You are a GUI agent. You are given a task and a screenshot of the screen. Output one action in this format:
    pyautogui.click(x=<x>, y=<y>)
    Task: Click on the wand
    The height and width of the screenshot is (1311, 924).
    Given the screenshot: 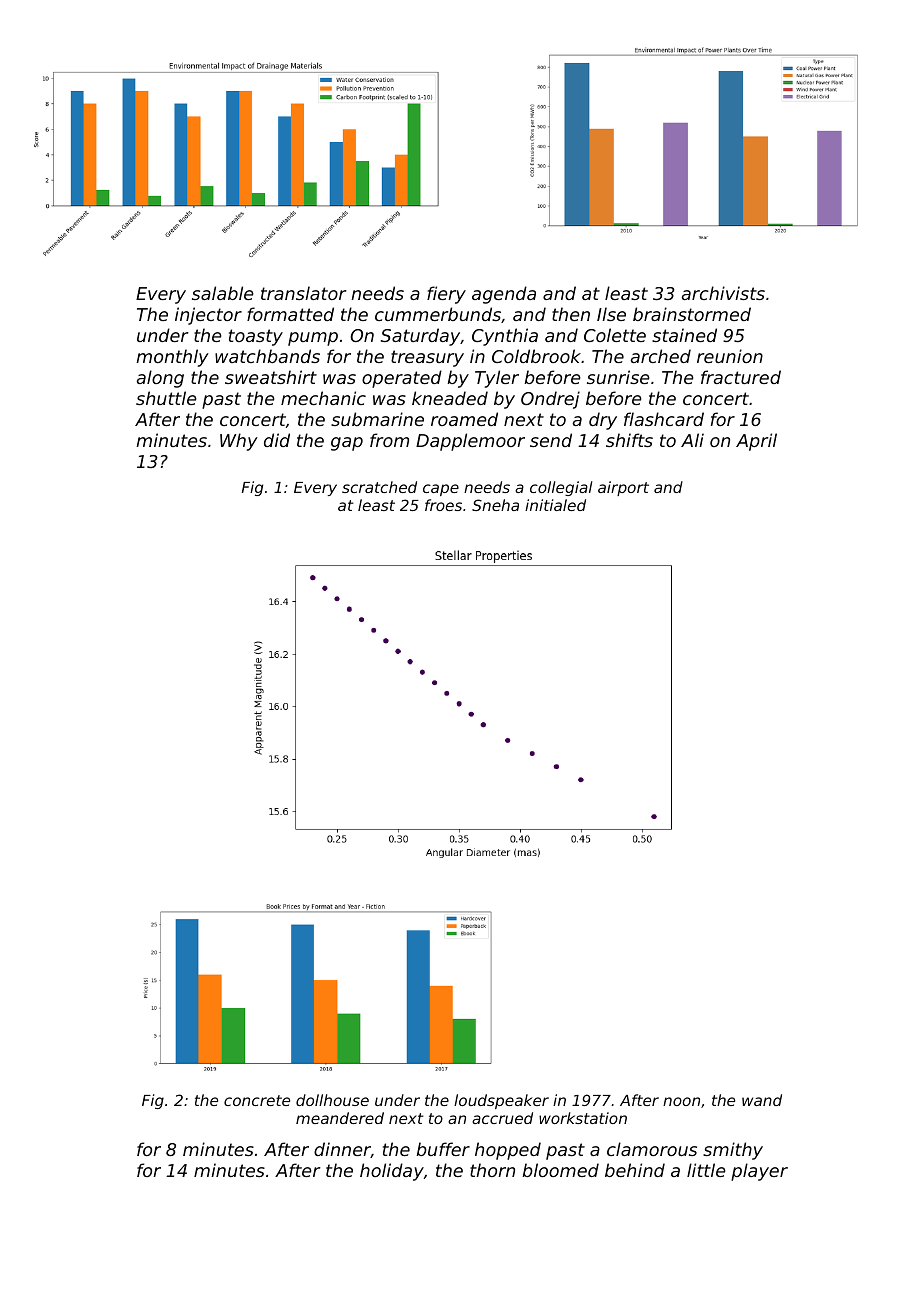 What is the action you would take?
    pyautogui.click(x=762, y=1100)
